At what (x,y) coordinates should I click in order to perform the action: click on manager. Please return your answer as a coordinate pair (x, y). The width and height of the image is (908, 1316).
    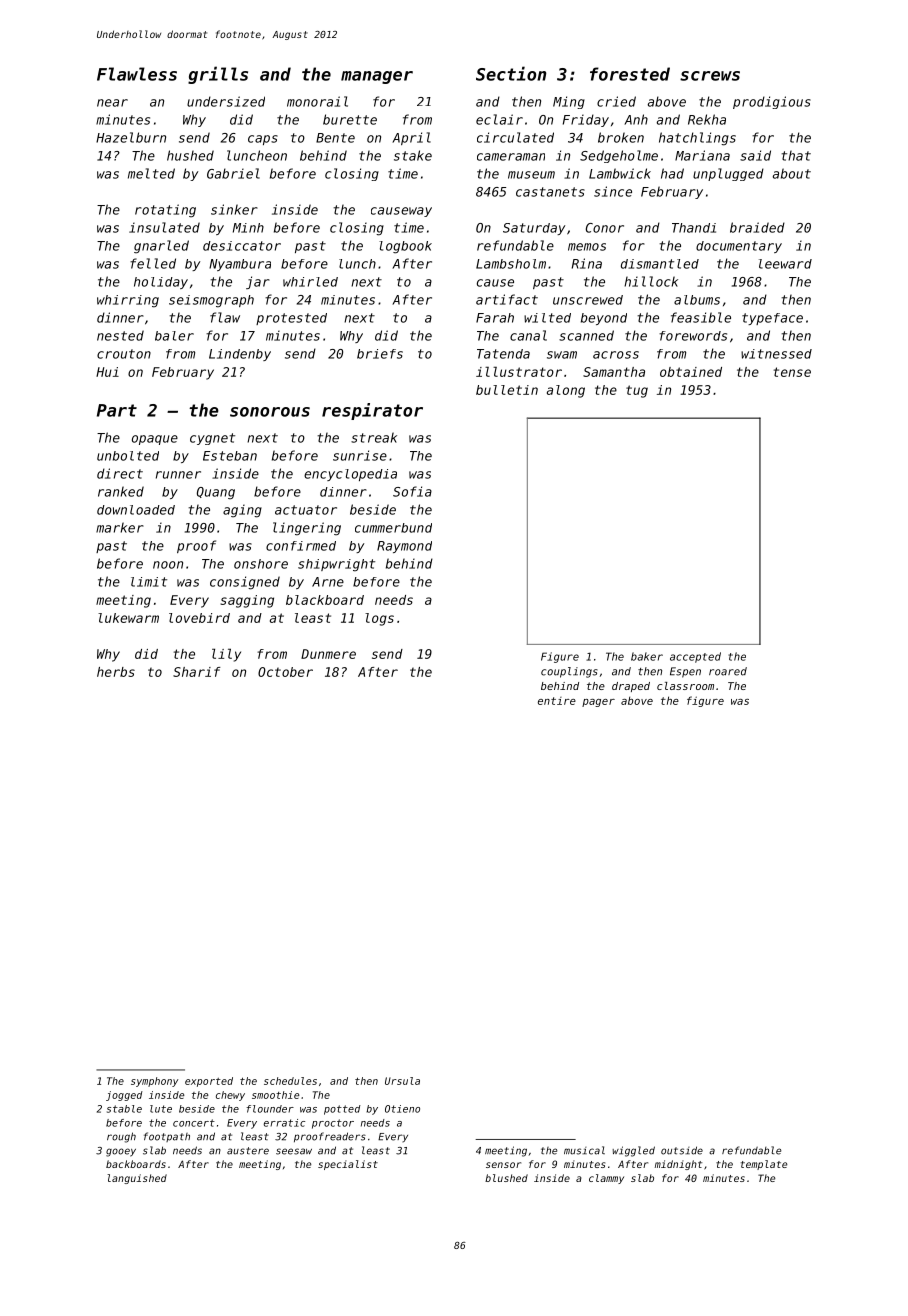
    Looking at the image, I should click on (377, 77).
